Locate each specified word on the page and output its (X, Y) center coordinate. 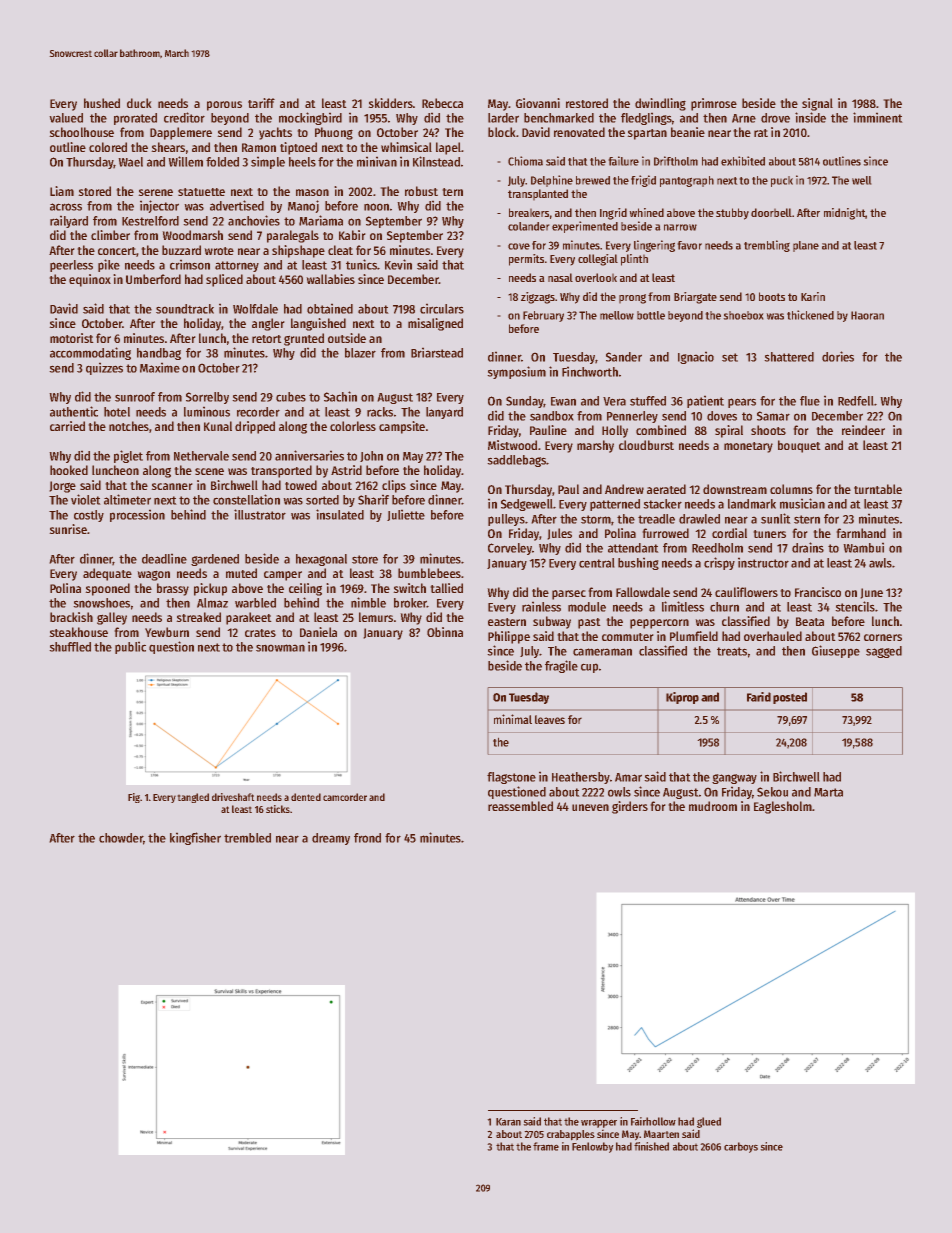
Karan (508, 1122)
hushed (102, 103)
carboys (741, 1147)
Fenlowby (592, 1147)
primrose (714, 104)
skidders (391, 103)
